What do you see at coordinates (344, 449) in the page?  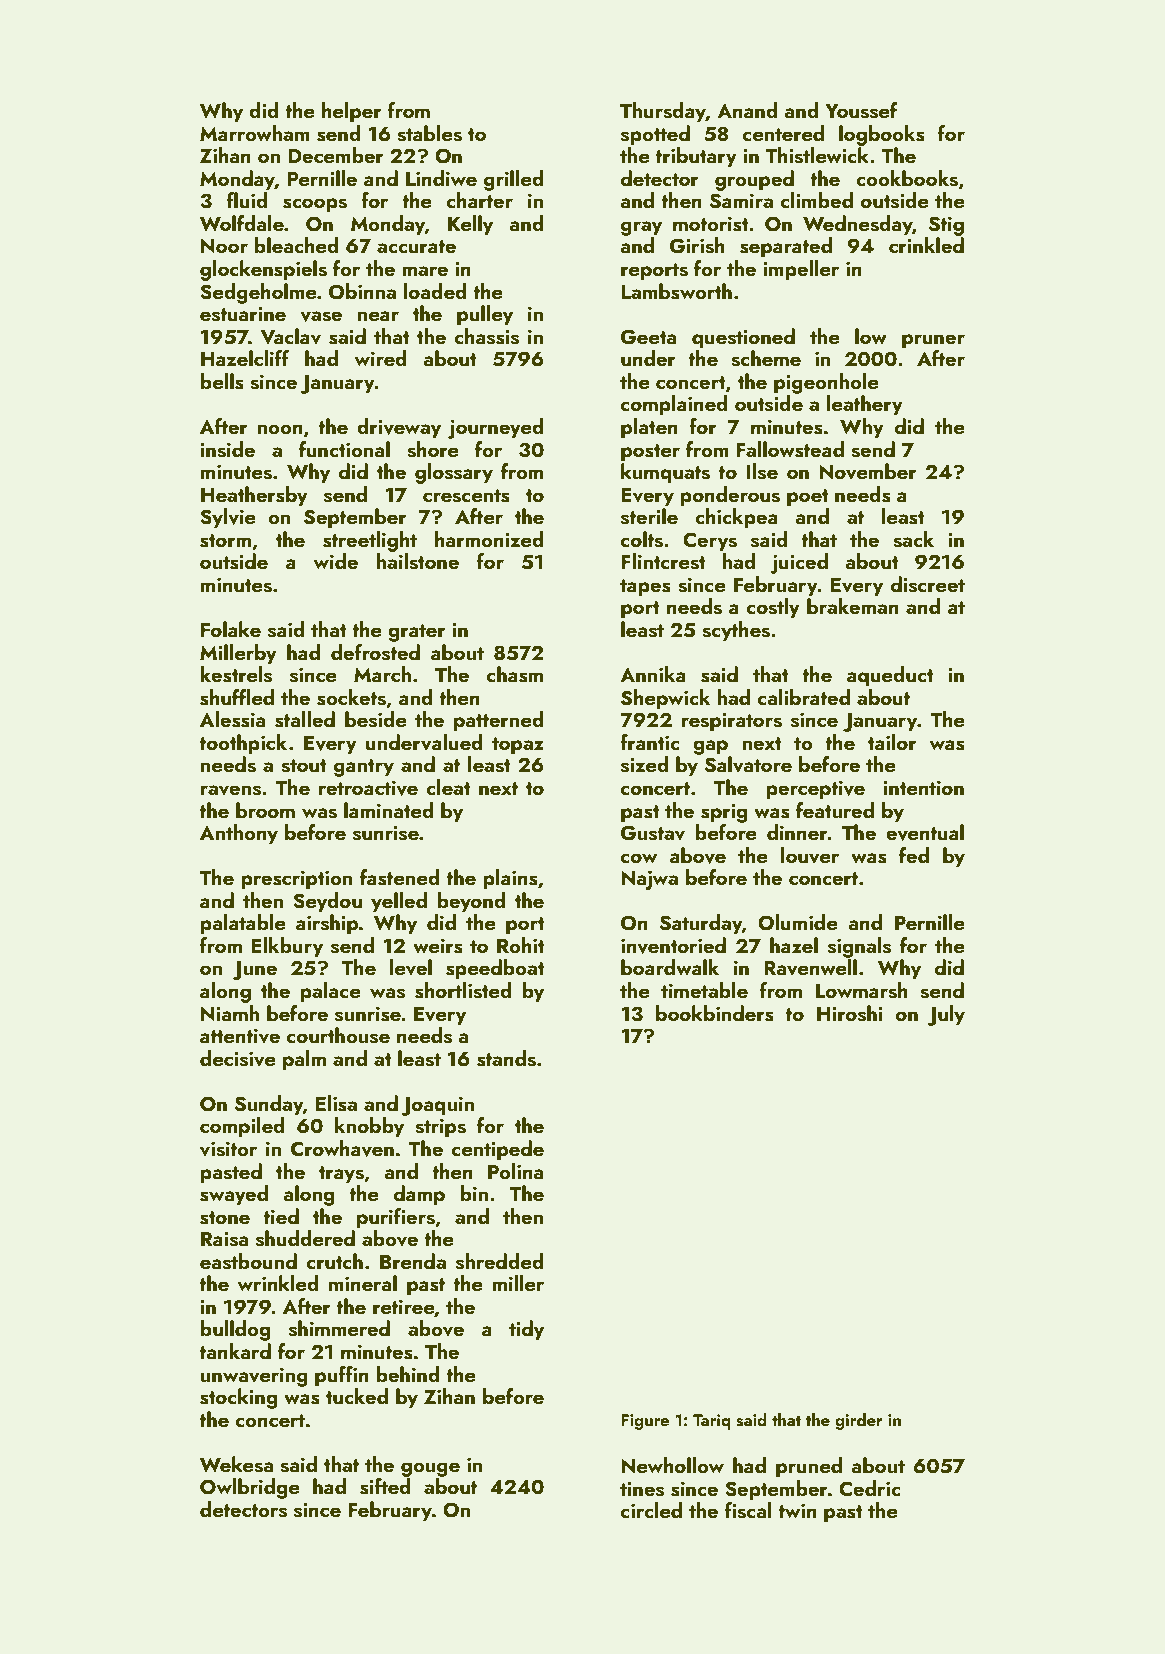 I see `functional` at bounding box center [344, 449].
